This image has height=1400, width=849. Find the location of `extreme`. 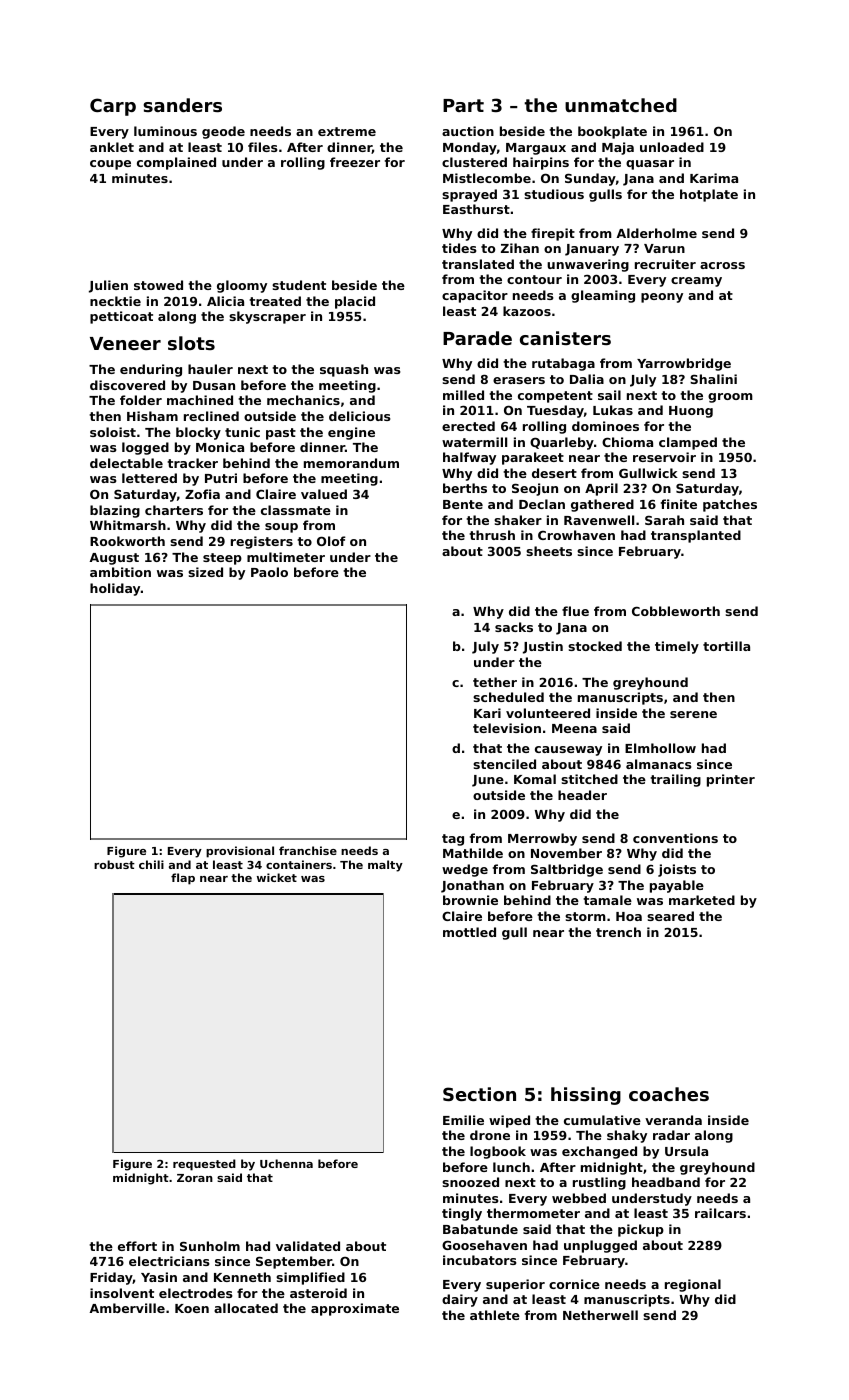

extreme is located at coordinates (347, 131).
